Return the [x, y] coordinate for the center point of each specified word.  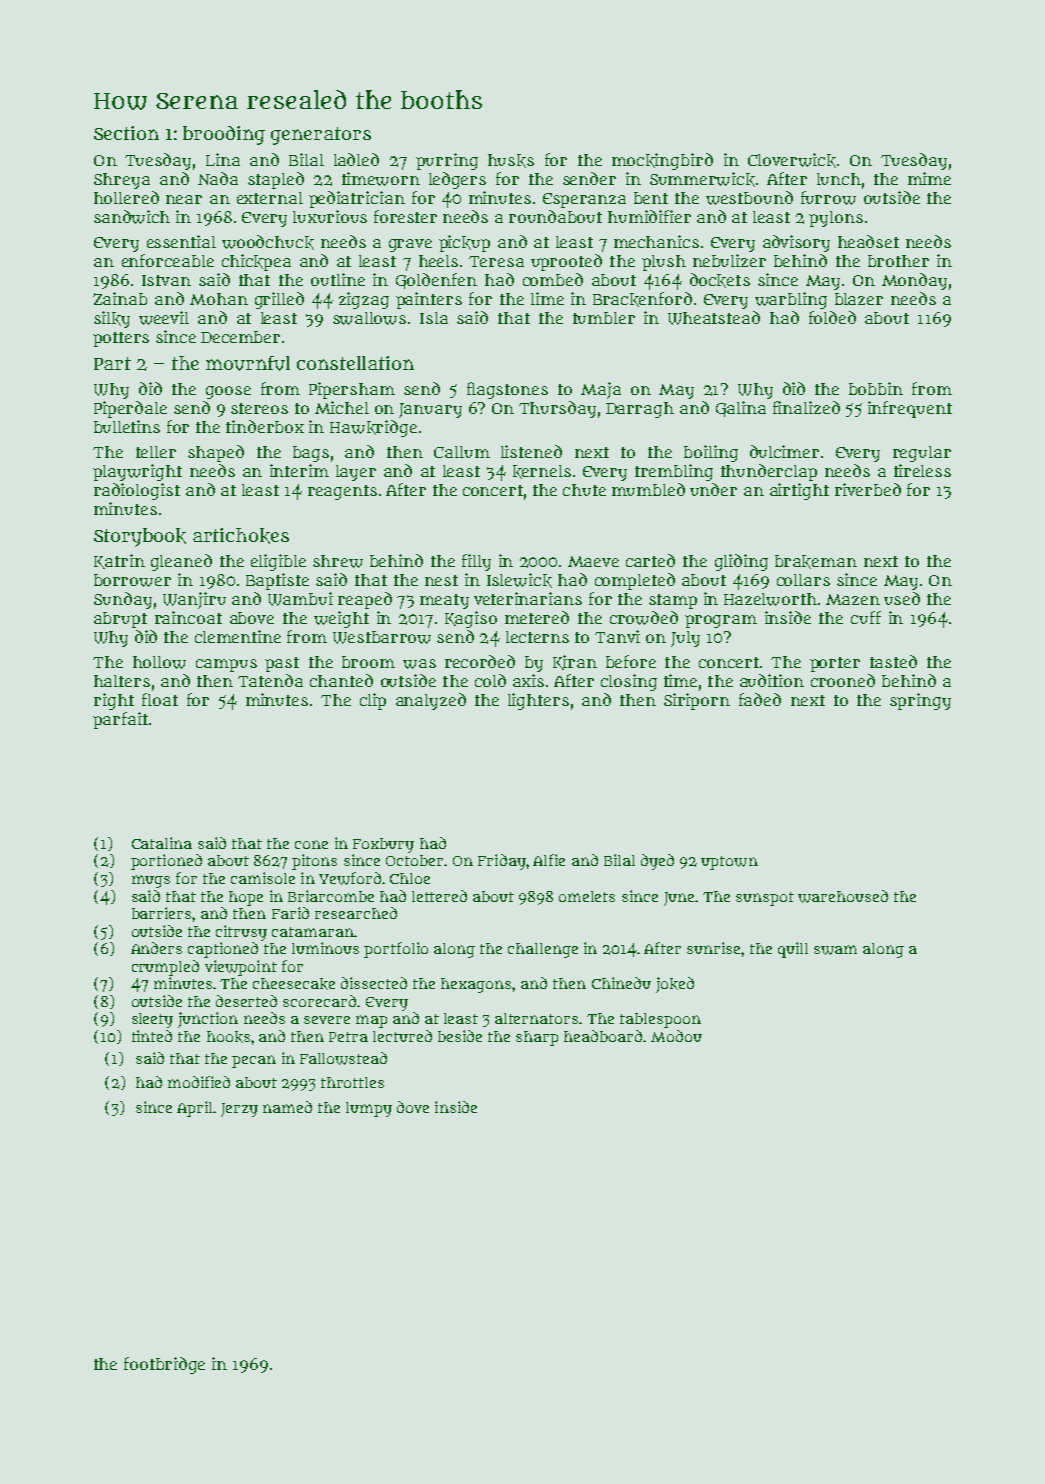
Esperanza [584, 200]
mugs [151, 881]
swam [835, 950]
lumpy [369, 1109]
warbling [791, 300]
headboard [603, 1036]
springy [920, 701]
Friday [502, 862]
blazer [859, 299]
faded [760, 699]
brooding [224, 135]
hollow [159, 662]
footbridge [164, 1365]
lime [547, 298]
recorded [480, 661]
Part [112, 363]
